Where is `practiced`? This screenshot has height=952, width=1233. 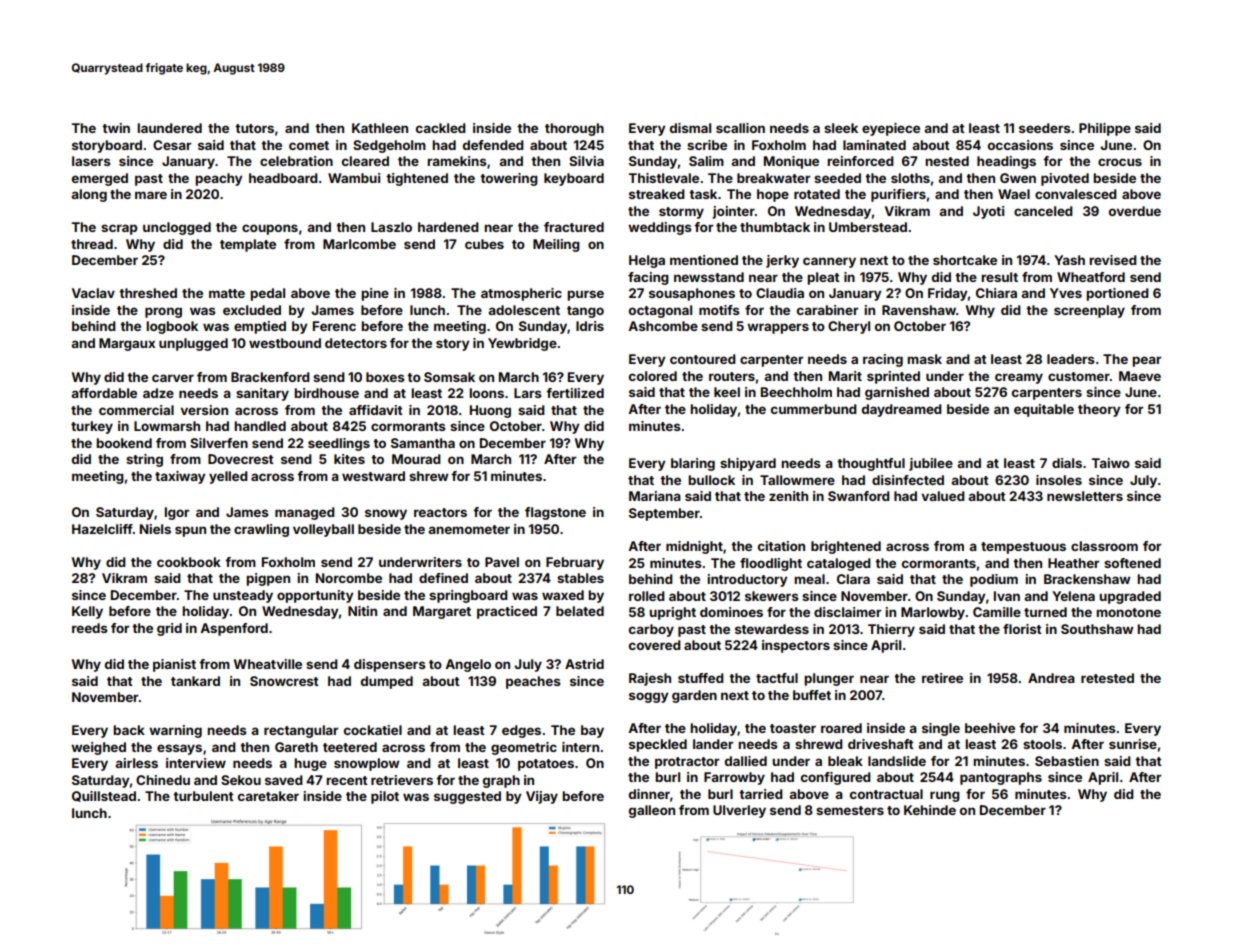 practiced is located at coordinates (507, 612).
